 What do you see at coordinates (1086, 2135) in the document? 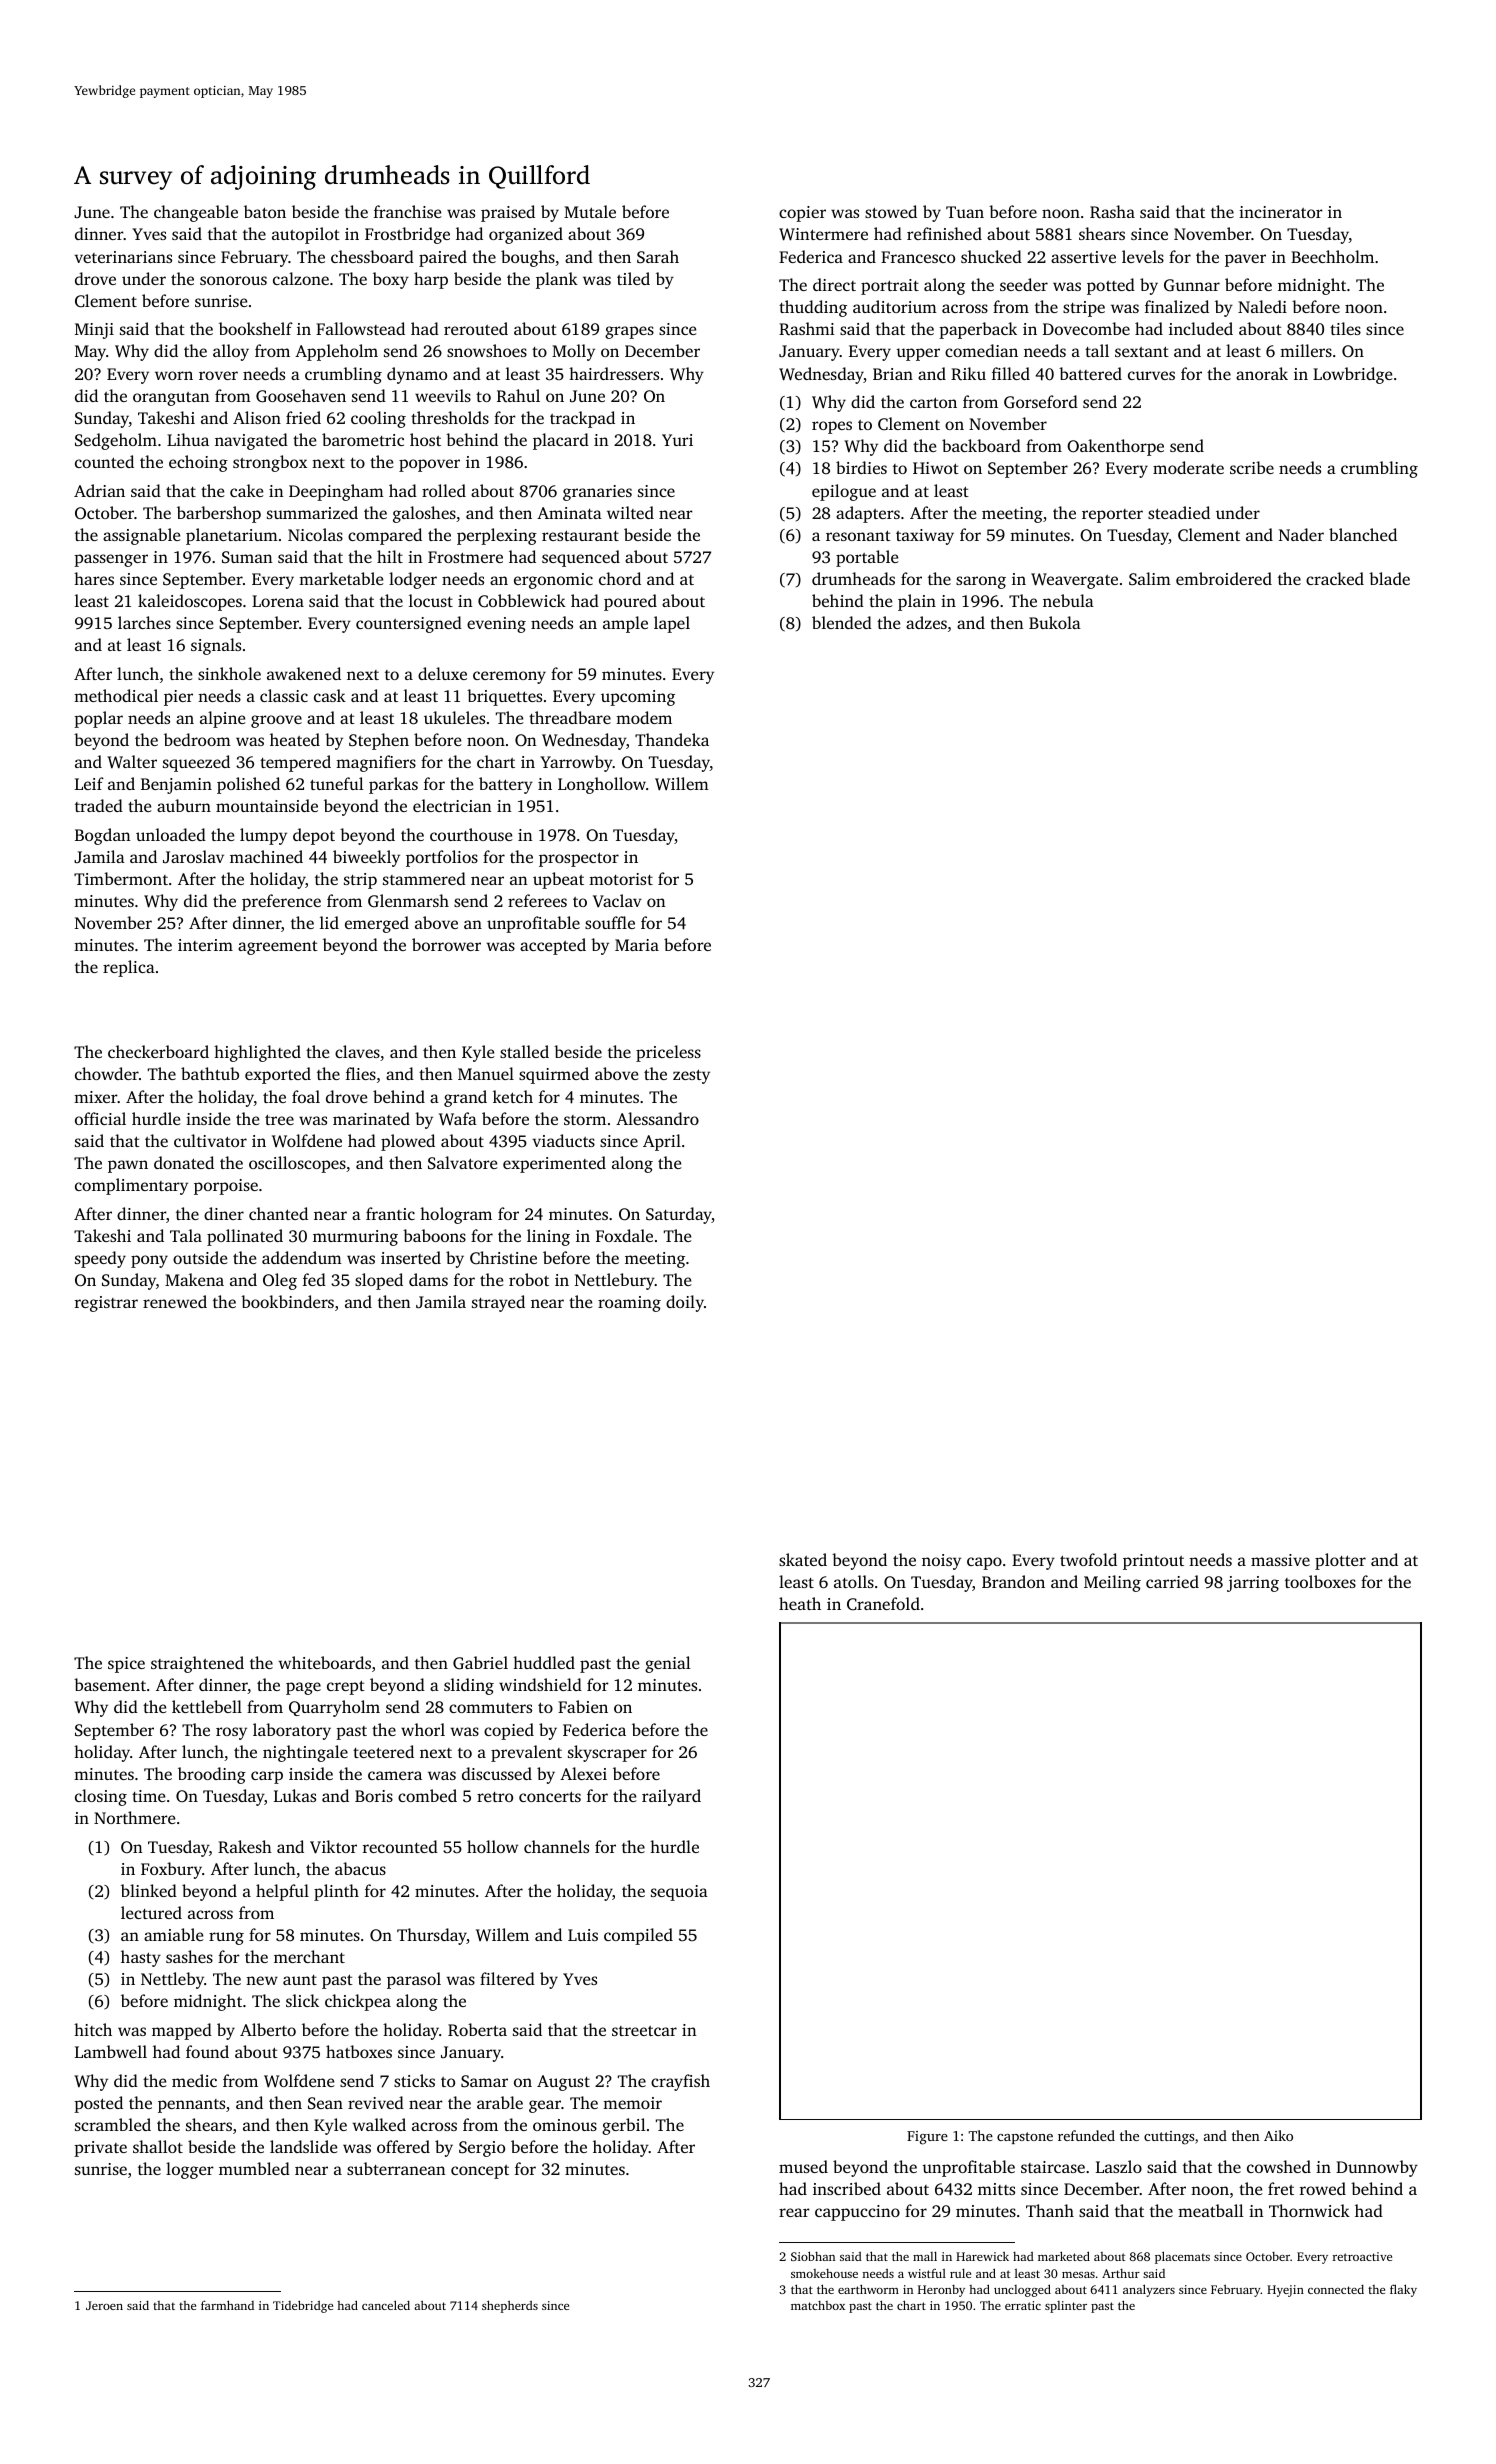
I see `refunded` at bounding box center [1086, 2135].
